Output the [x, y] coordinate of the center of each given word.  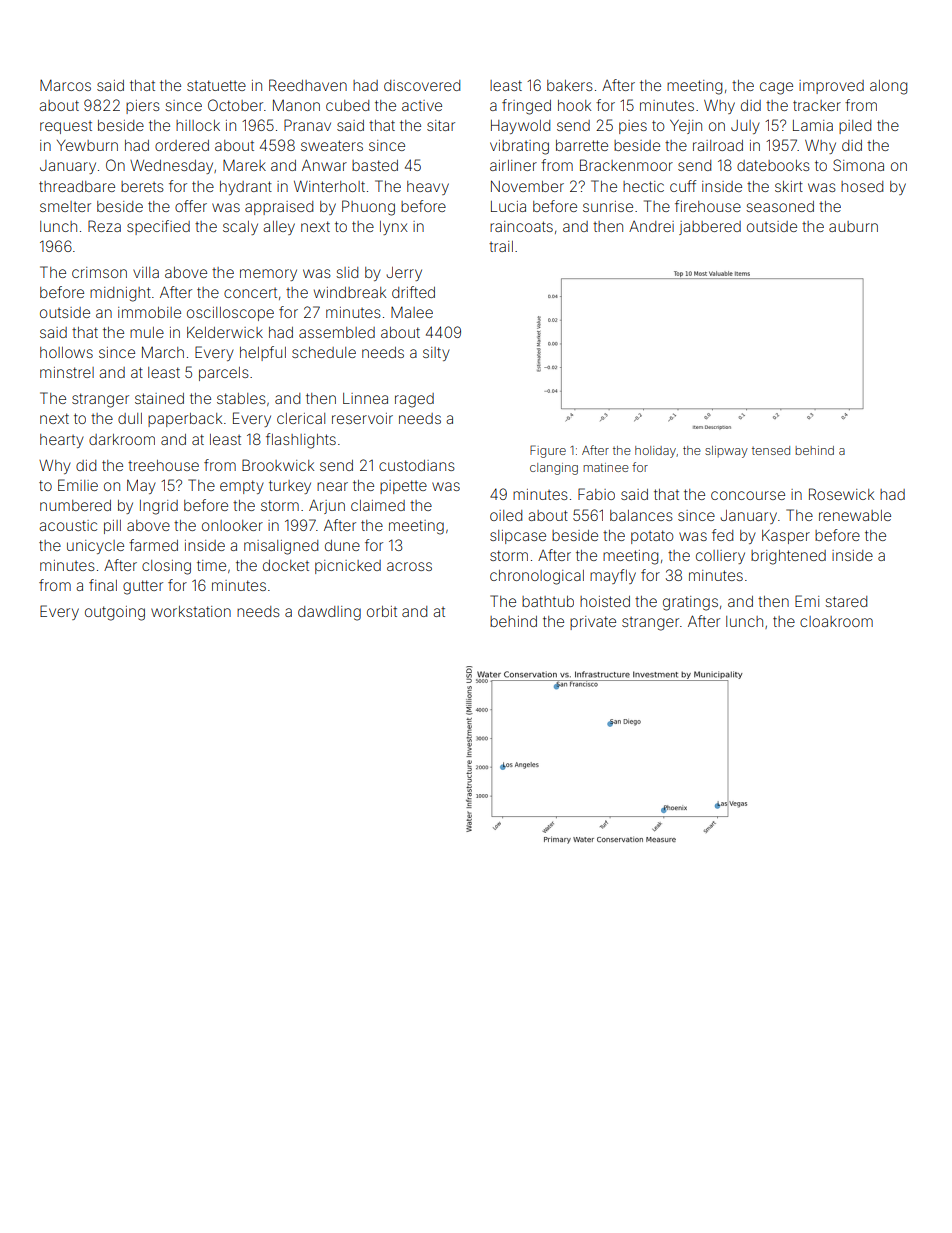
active [422, 105]
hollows [66, 352]
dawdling [329, 613]
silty [436, 354]
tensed [771, 450]
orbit [382, 611]
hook [574, 105]
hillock [198, 125]
